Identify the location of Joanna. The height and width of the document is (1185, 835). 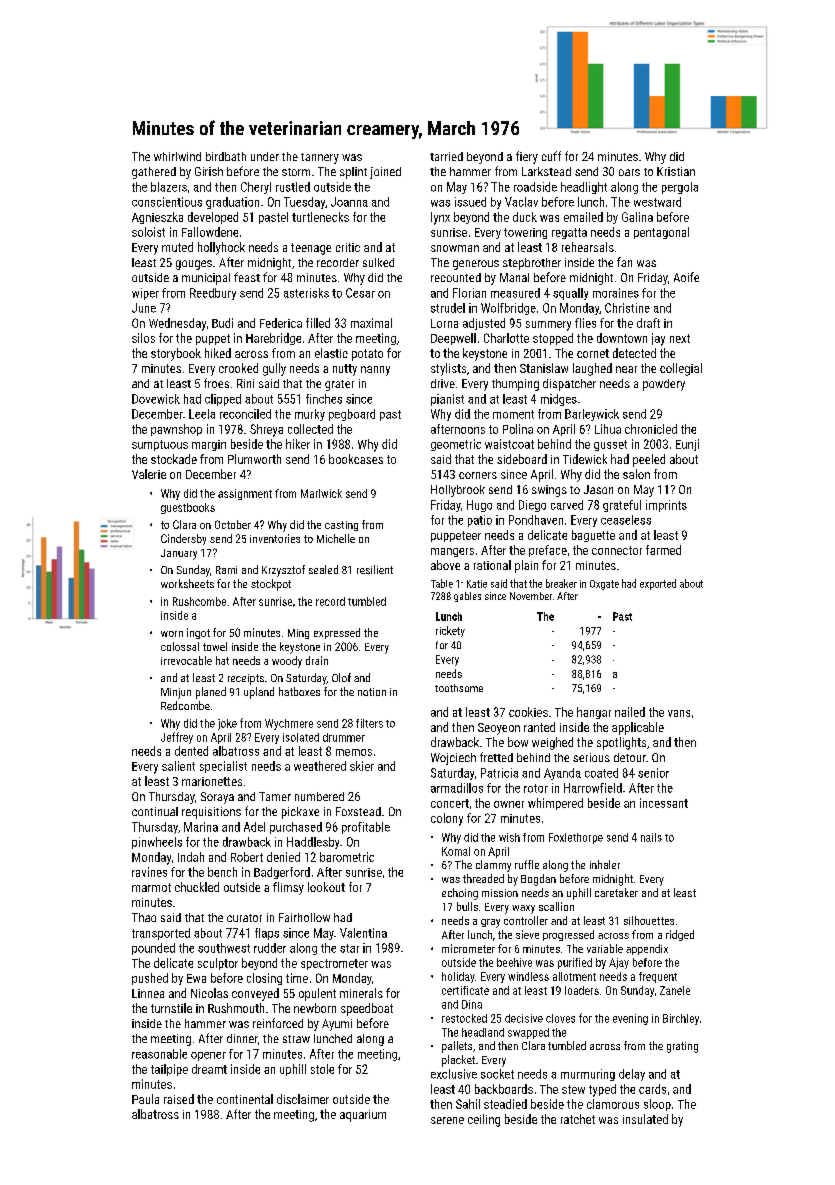
(349, 202).
